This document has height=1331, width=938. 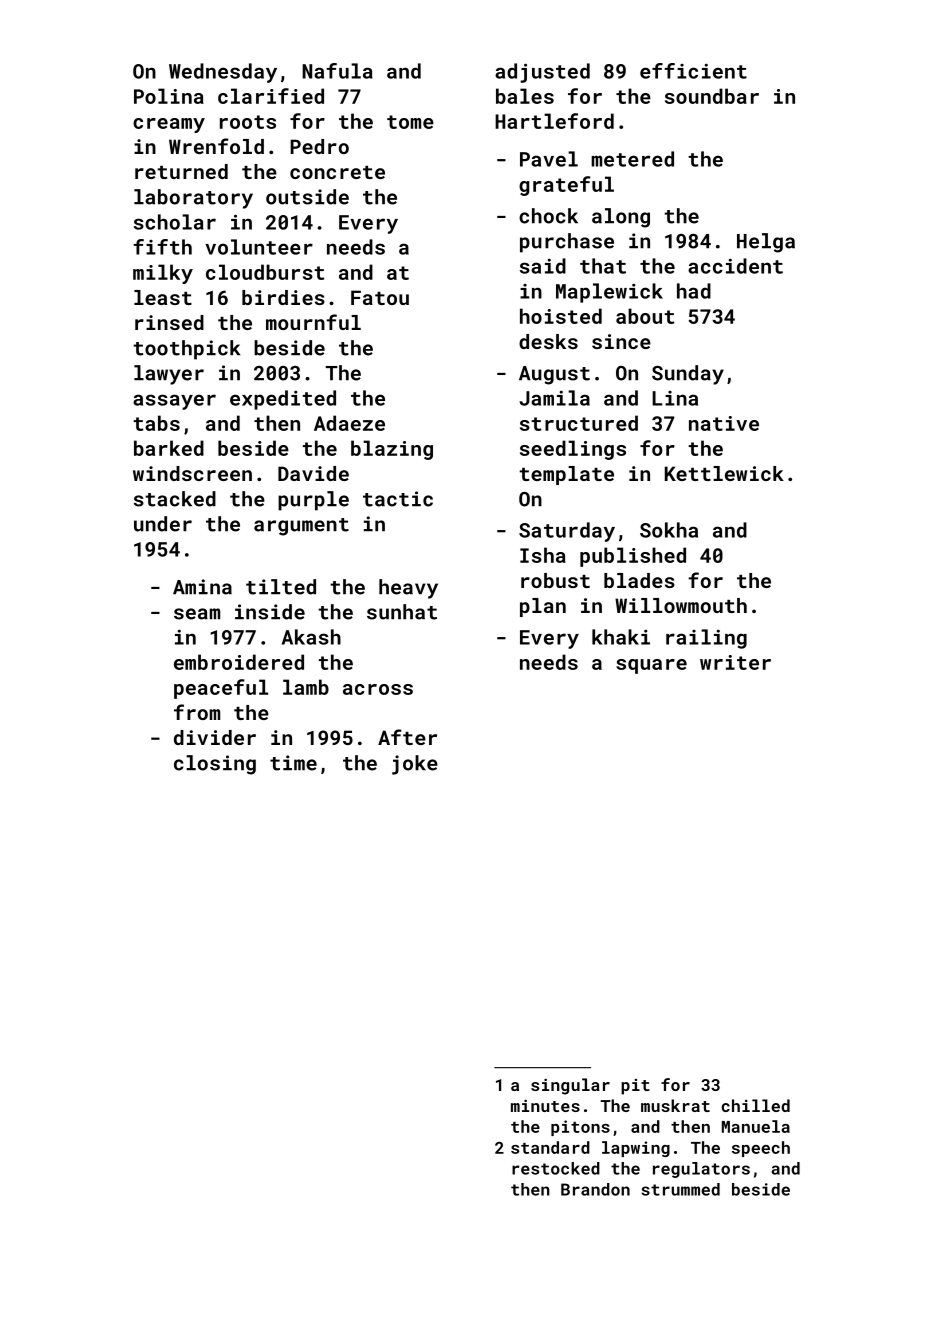 What do you see at coordinates (392, 450) in the document?
I see `blazing` at bounding box center [392, 450].
